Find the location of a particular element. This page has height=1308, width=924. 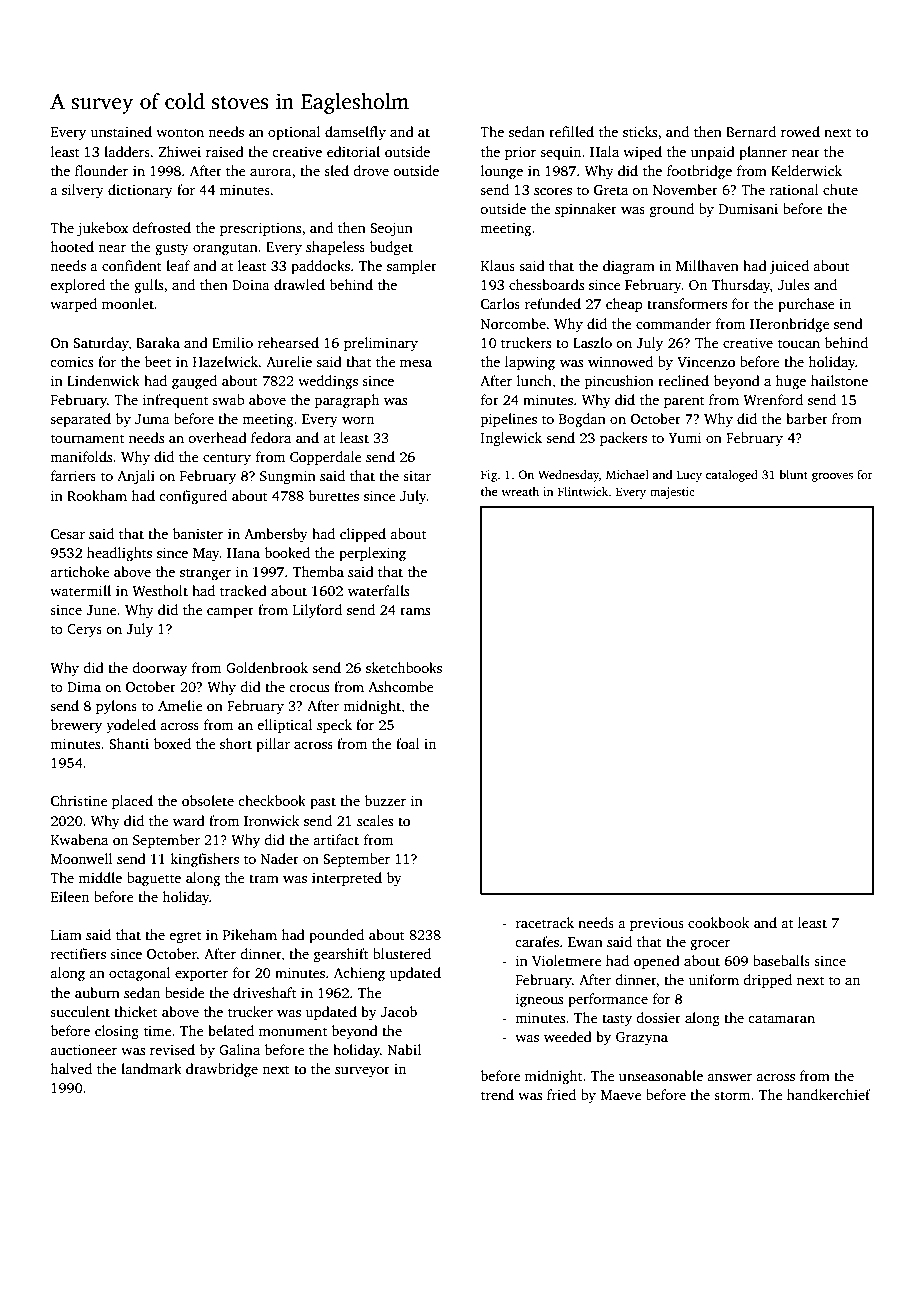

Nabil is located at coordinates (404, 1049).
